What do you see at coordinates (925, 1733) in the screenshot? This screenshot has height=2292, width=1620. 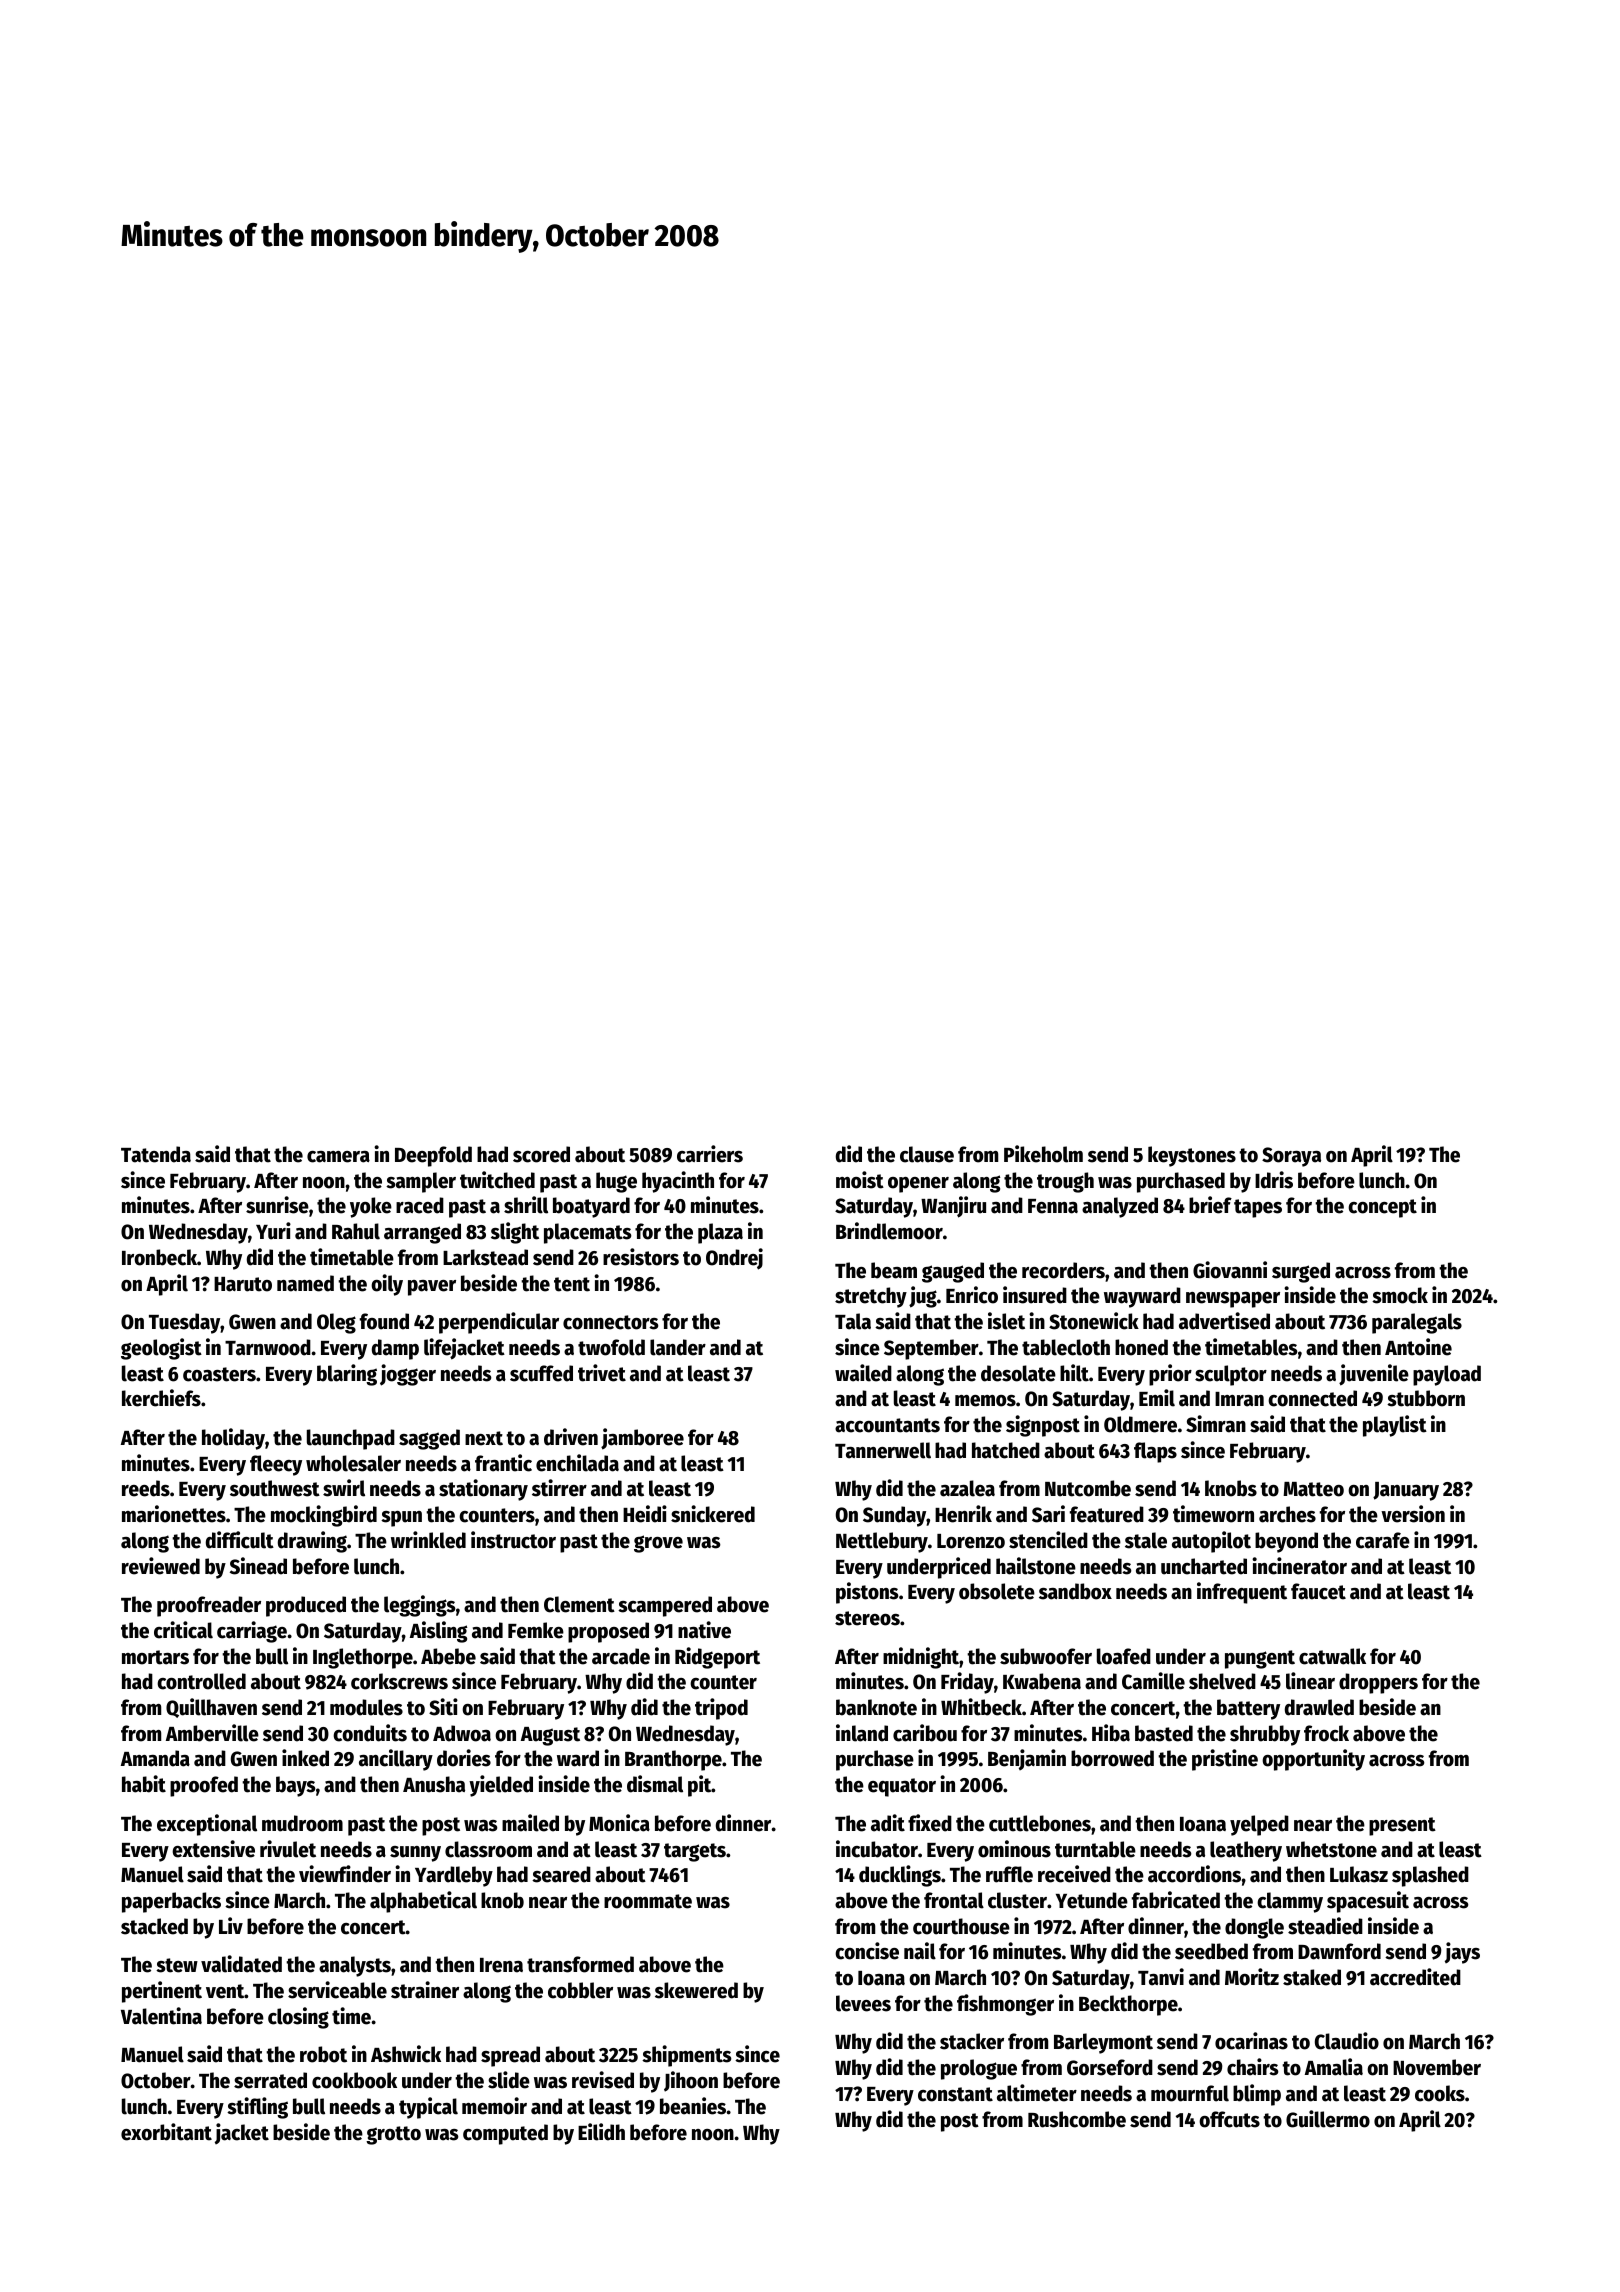 I see `caribou` at bounding box center [925, 1733].
